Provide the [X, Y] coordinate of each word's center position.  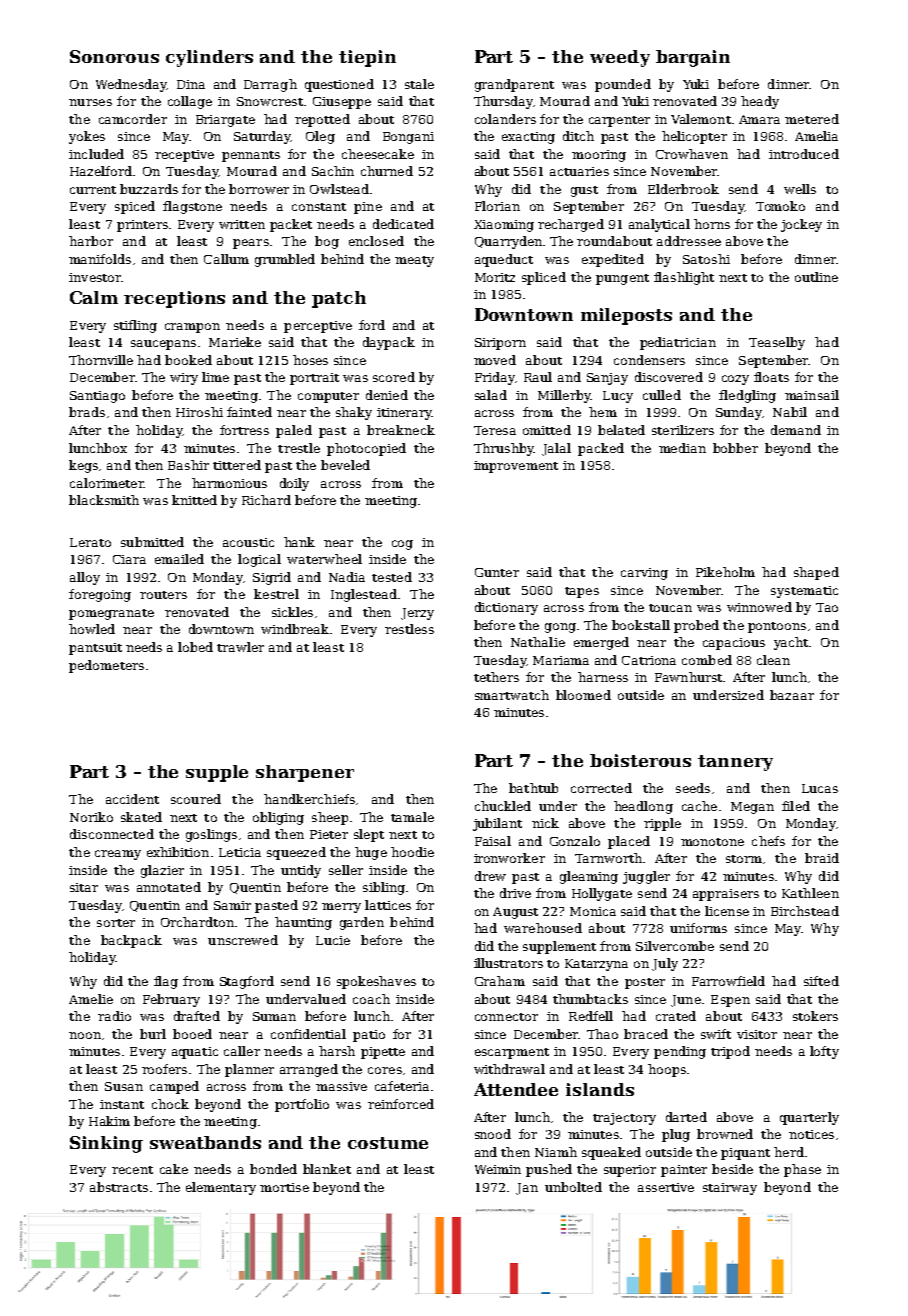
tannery [735, 763]
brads [87, 412]
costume [388, 1143]
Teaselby [777, 343]
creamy [118, 855]
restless [409, 629]
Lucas [820, 788]
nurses [90, 102]
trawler [240, 647]
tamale [412, 817]
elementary [221, 1188]
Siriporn [500, 344]
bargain [693, 58]
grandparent [514, 85]
